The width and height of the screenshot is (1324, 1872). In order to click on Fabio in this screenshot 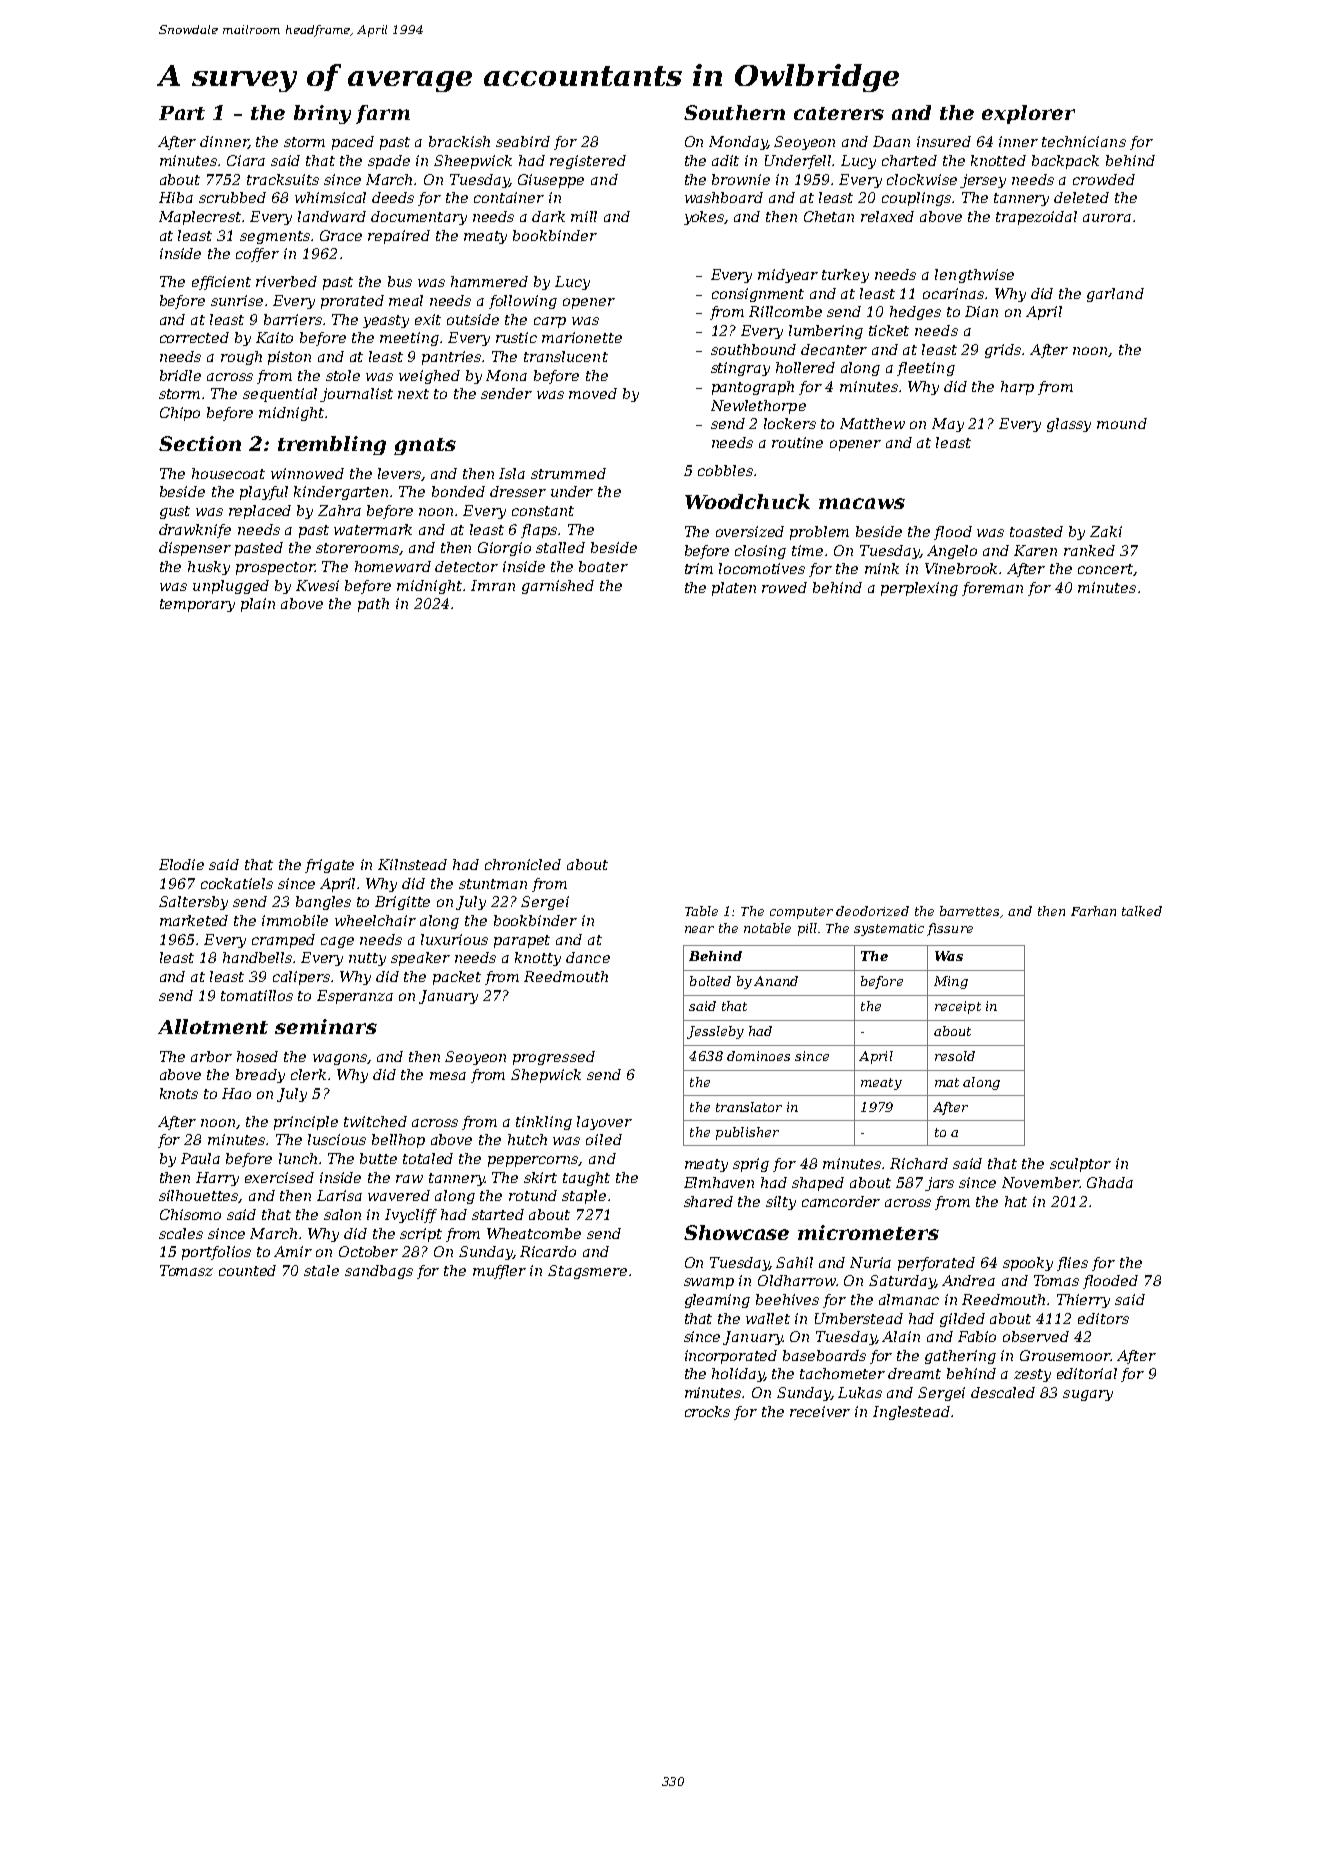, I will do `click(977, 1336)`.
